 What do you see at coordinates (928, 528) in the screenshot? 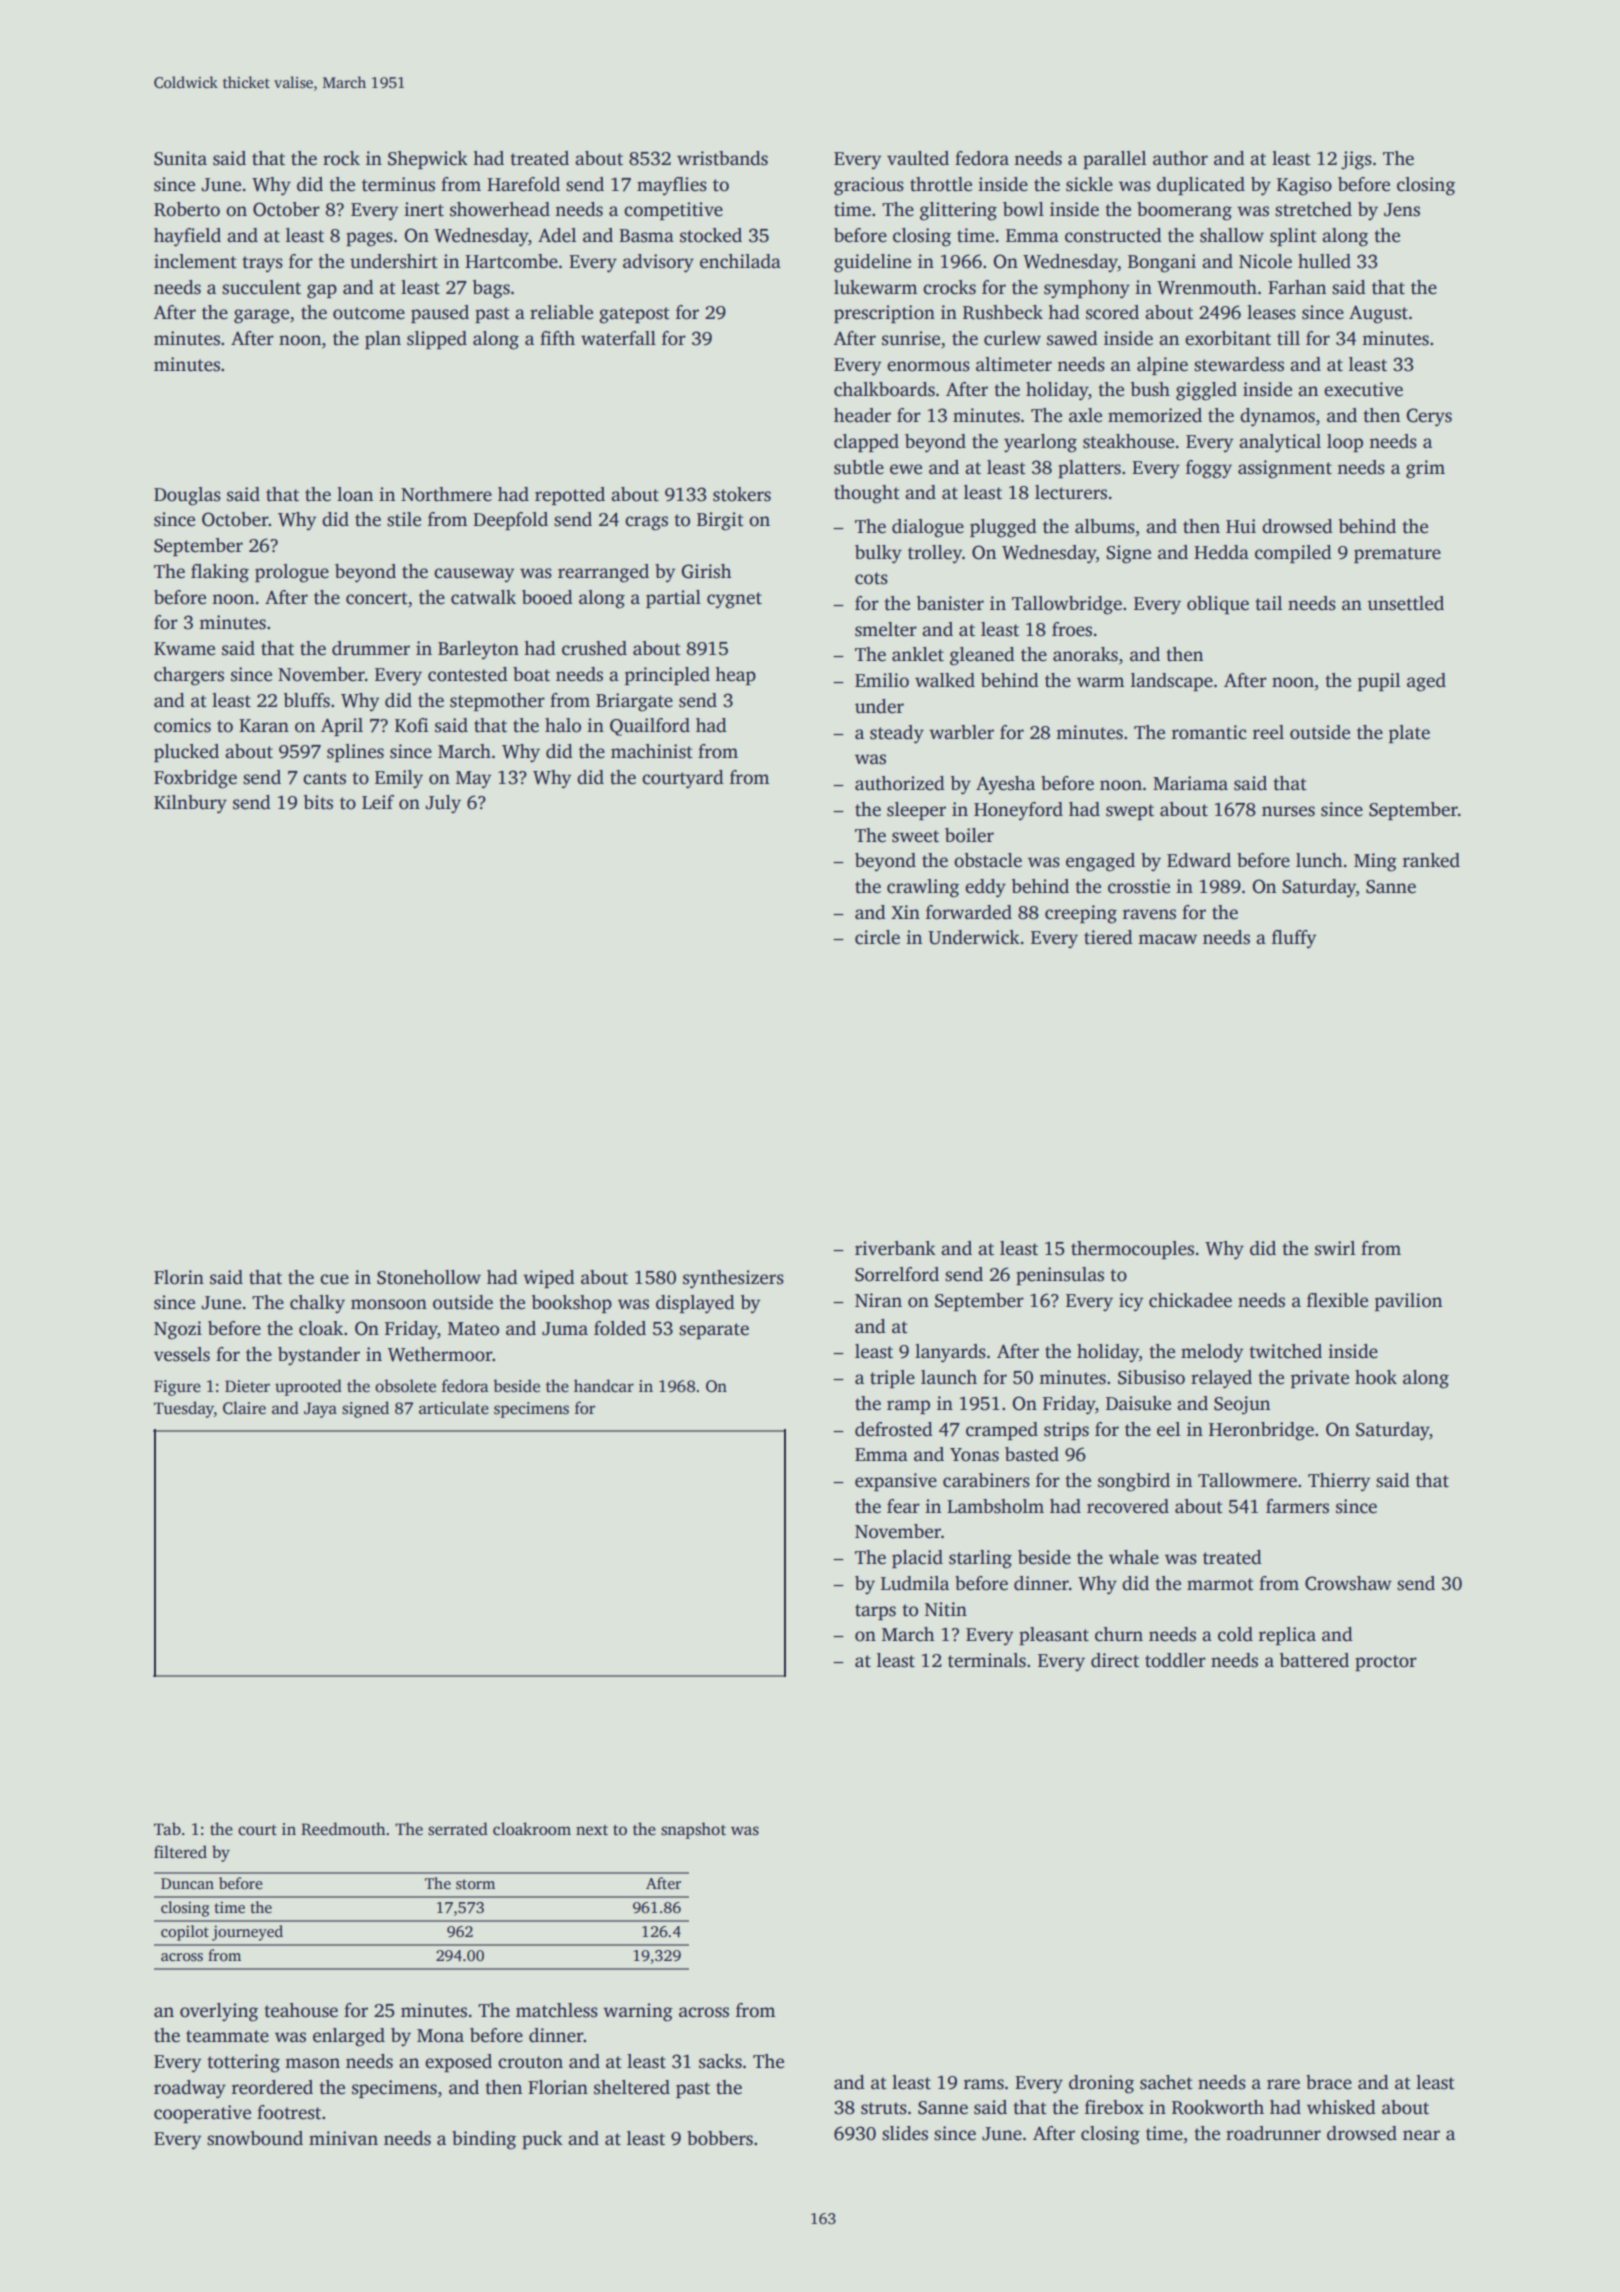
I see `dialogue` at bounding box center [928, 528].
